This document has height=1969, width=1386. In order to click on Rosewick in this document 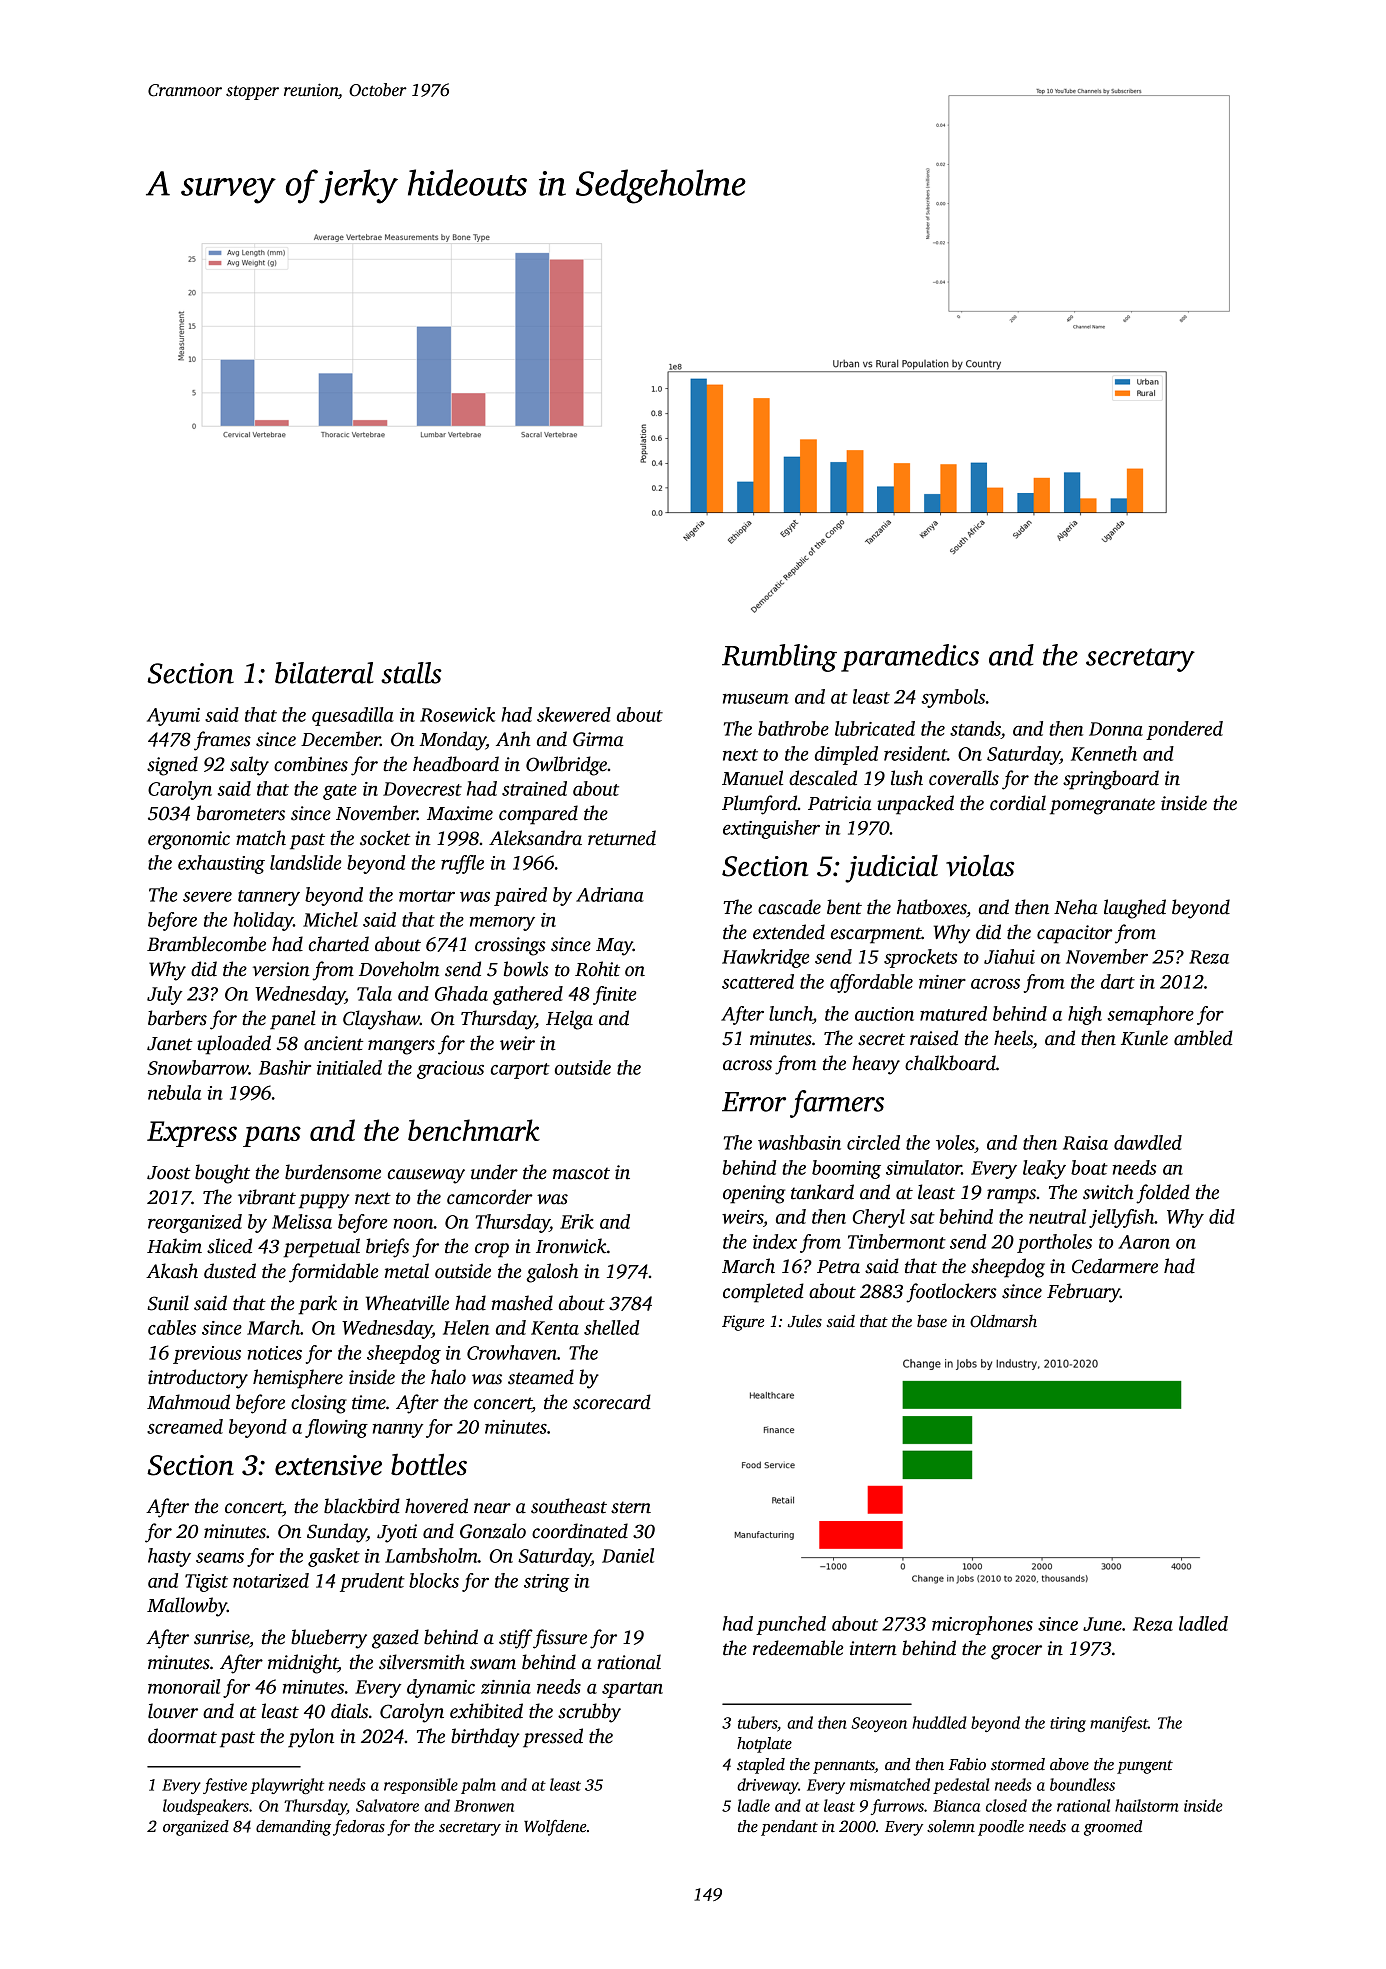, I will do `click(457, 714)`.
